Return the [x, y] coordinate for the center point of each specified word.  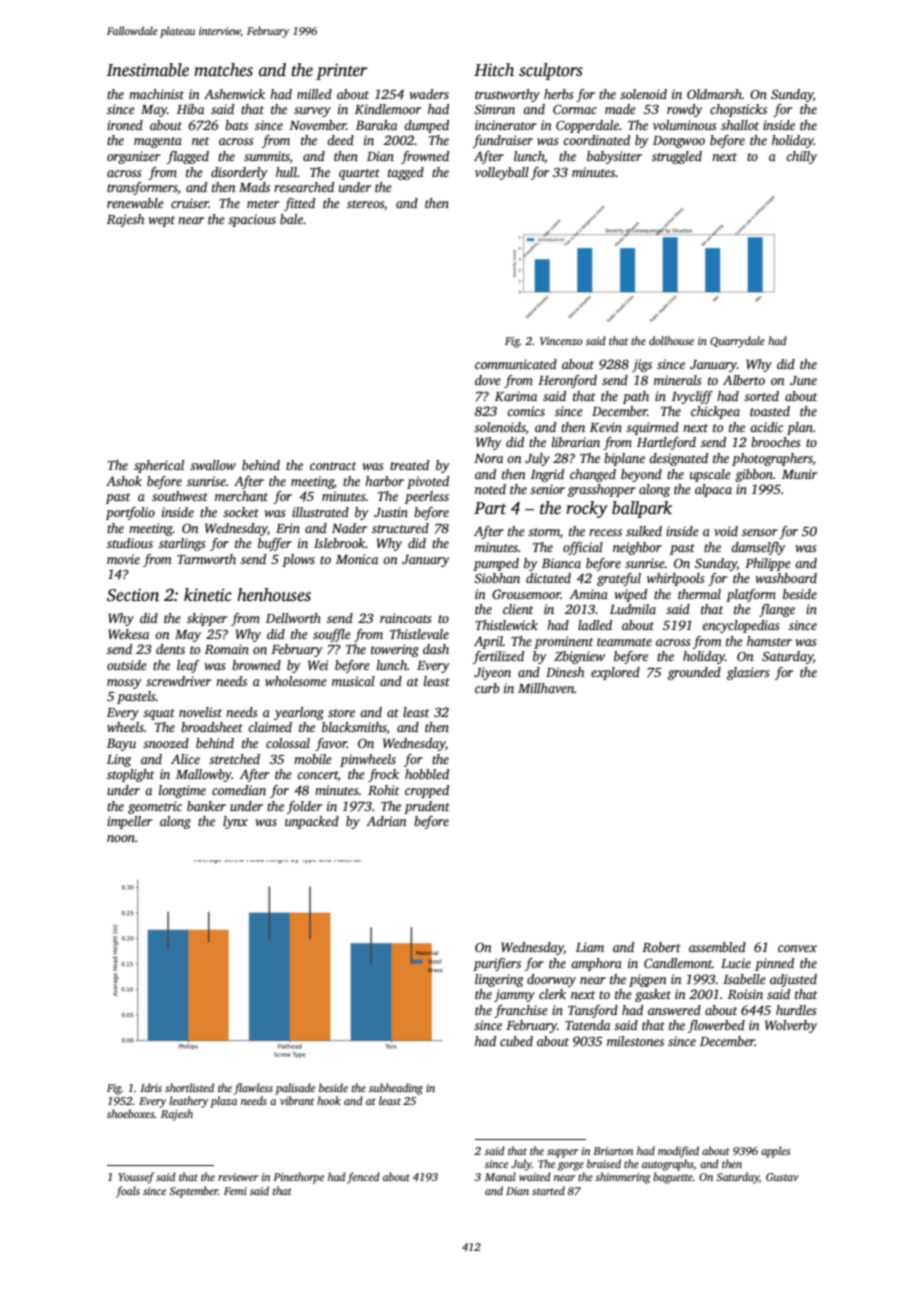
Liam [590, 947]
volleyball [502, 173]
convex [797, 948]
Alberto [744, 380]
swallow [213, 465]
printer [341, 72]
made [620, 109]
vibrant [297, 1100]
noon [121, 838]
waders [429, 94]
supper [562, 1153]
